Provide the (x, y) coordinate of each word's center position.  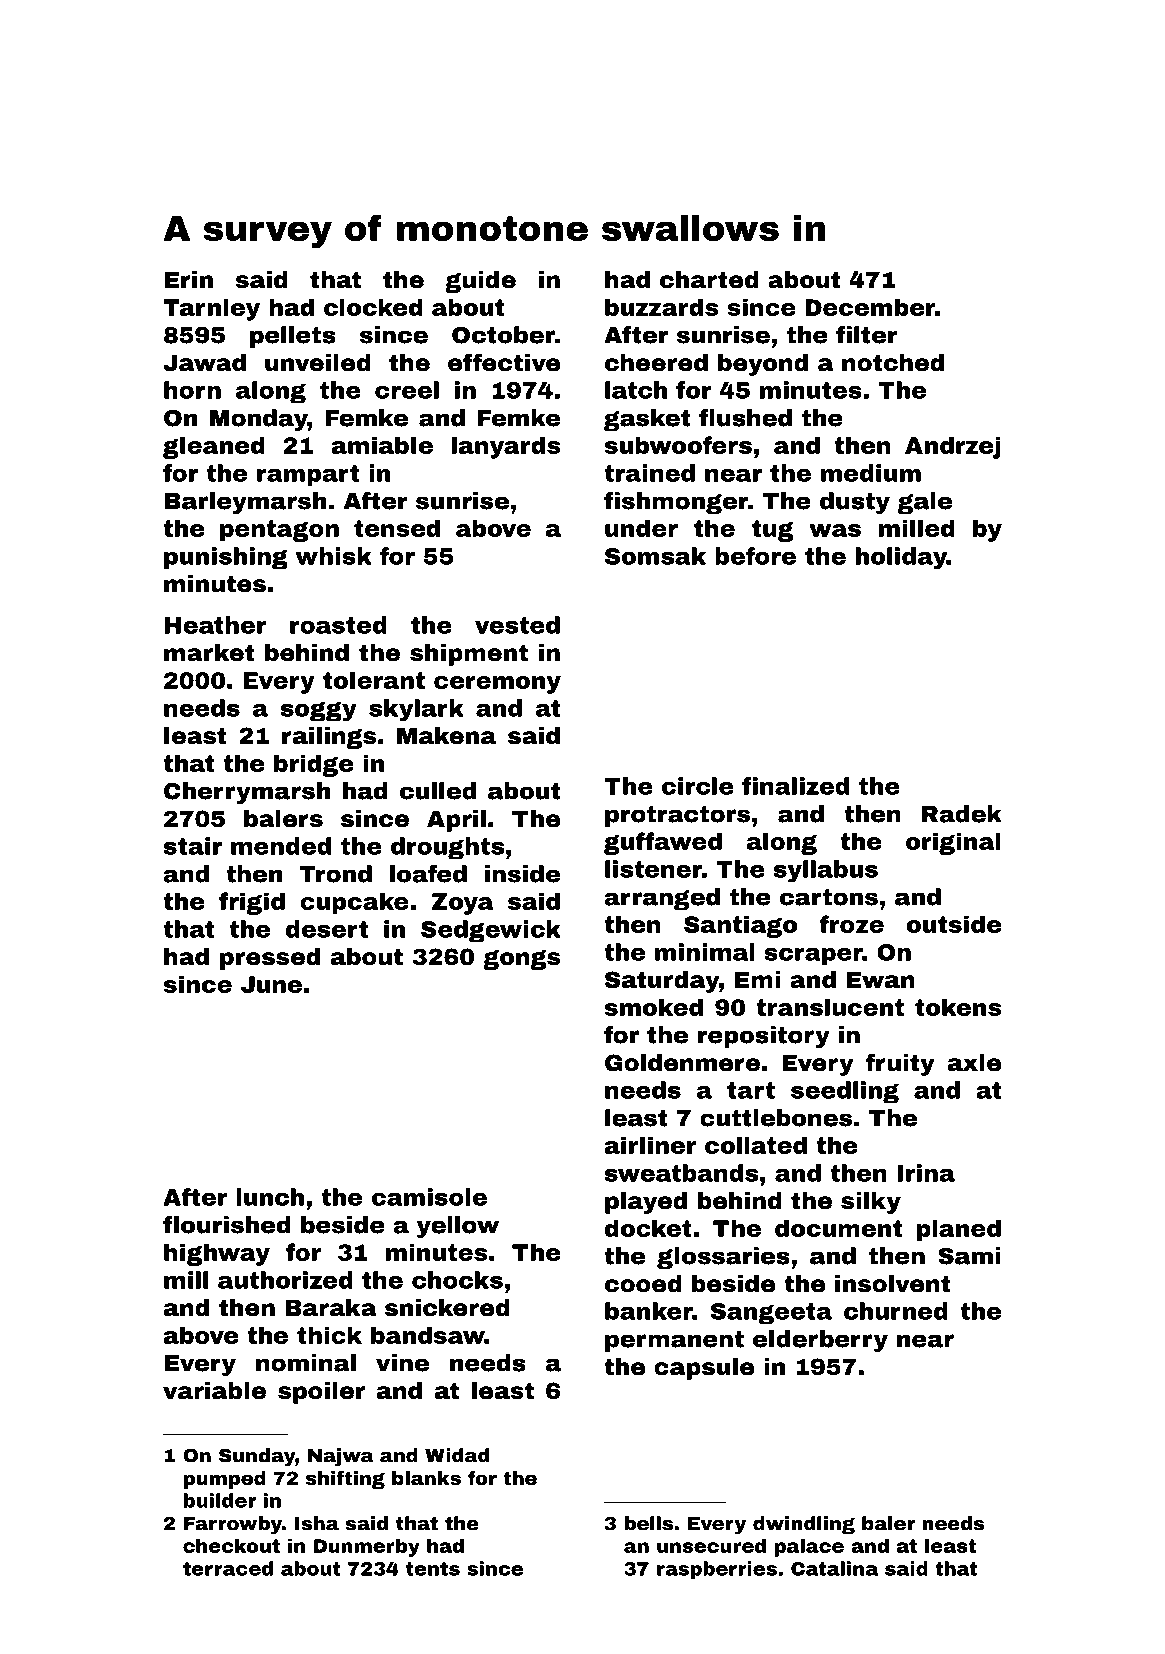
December (870, 307)
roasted (338, 625)
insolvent (893, 1284)
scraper (813, 956)
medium (871, 473)
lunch (270, 1197)
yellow (458, 1227)
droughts (447, 848)
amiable (382, 445)
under (641, 528)
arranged (662, 899)
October (503, 335)
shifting (345, 1480)
